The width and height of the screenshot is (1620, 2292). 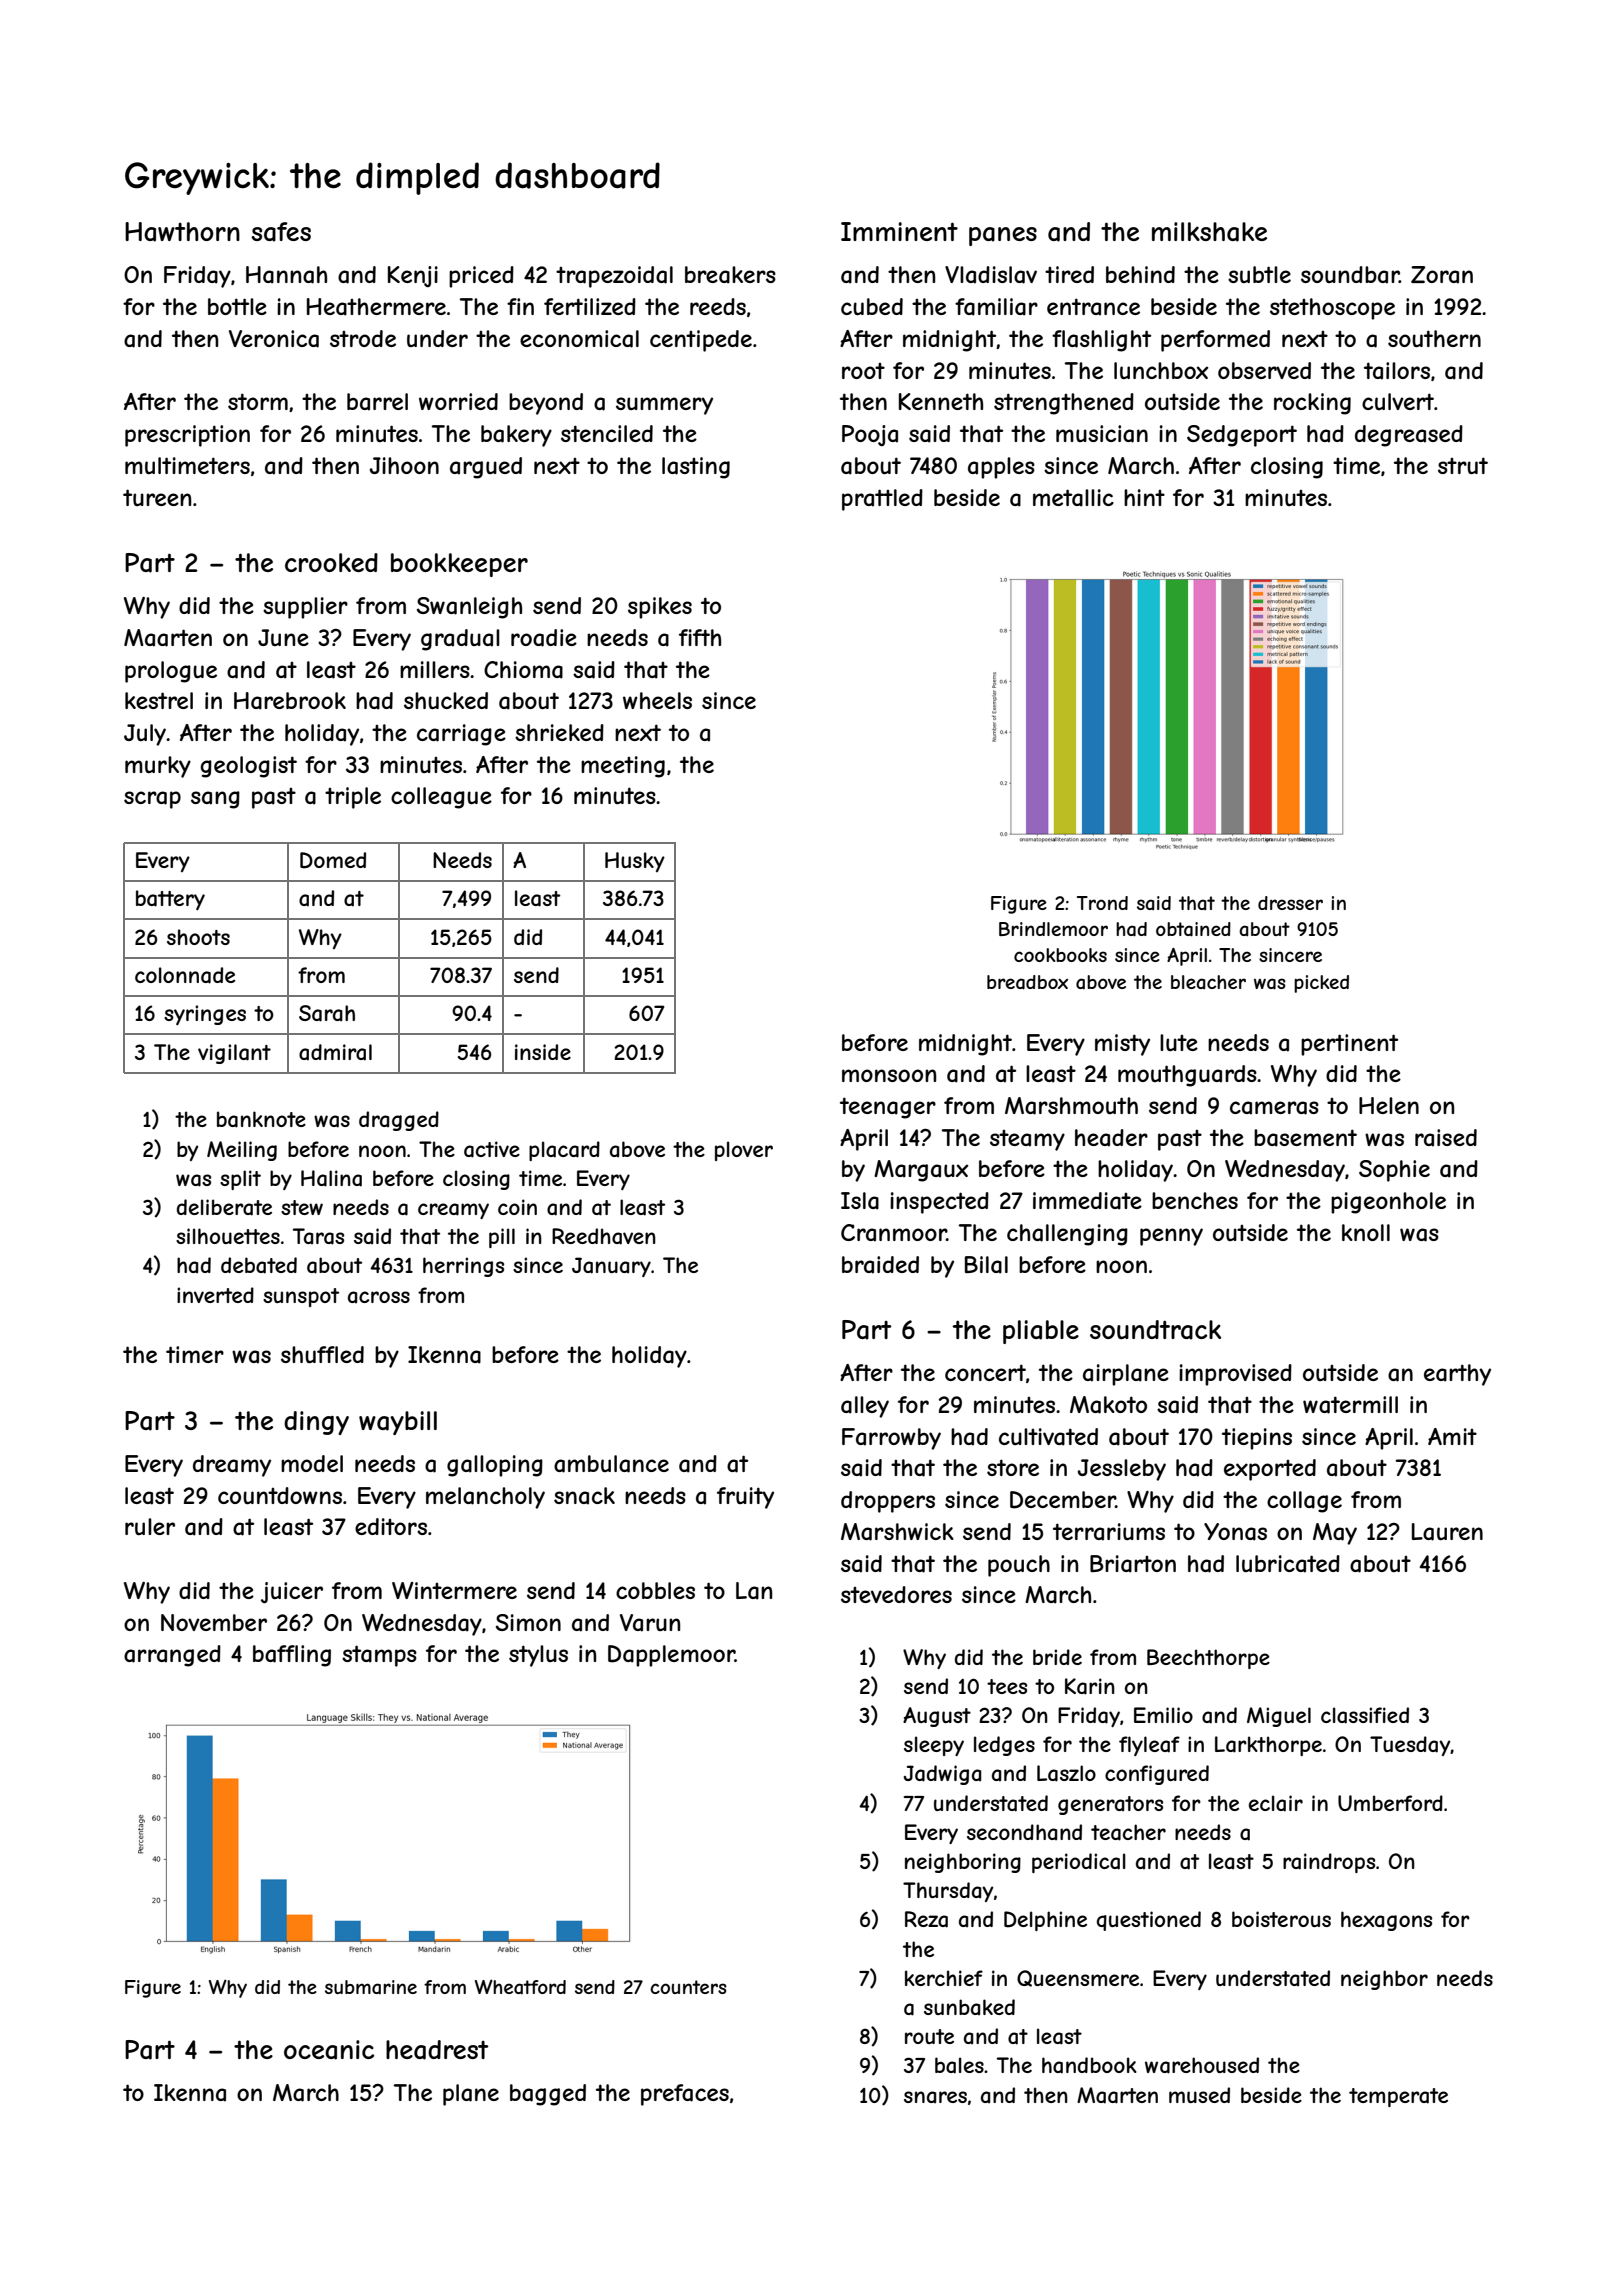 What do you see at coordinates (281, 232) in the screenshot?
I see `safes` at bounding box center [281, 232].
